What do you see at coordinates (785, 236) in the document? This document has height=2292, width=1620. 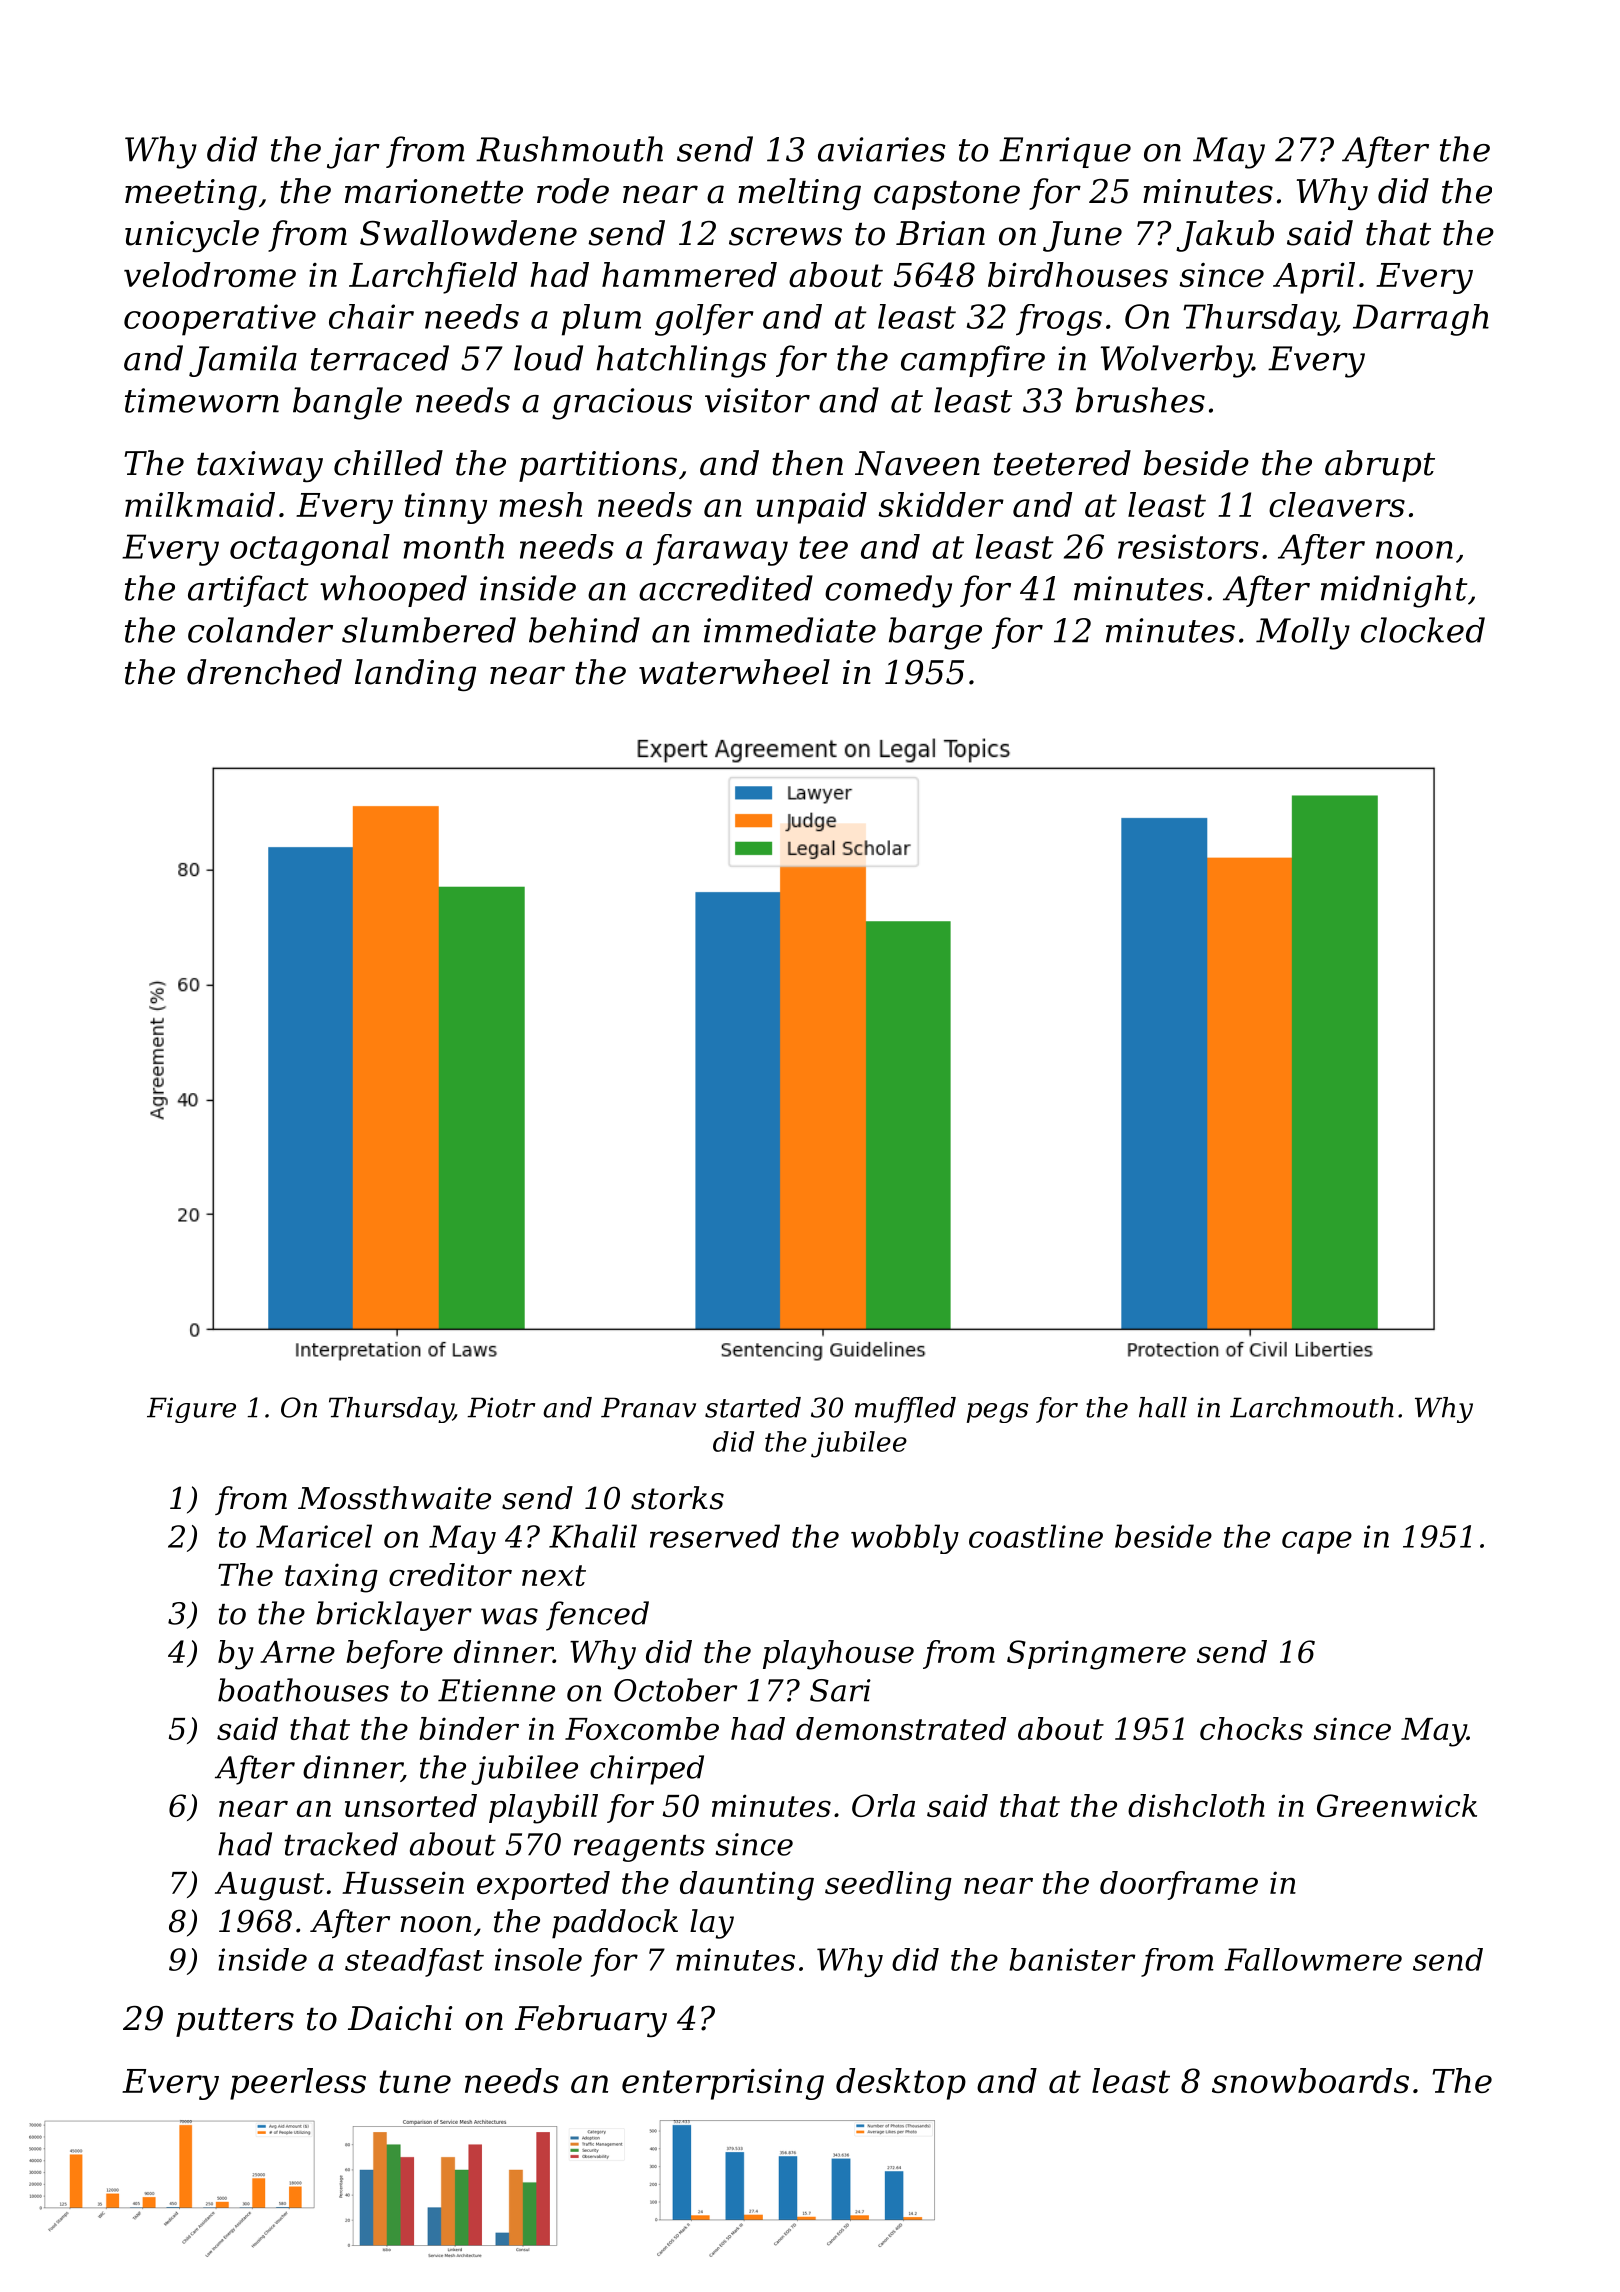 I see `screws` at bounding box center [785, 236].
